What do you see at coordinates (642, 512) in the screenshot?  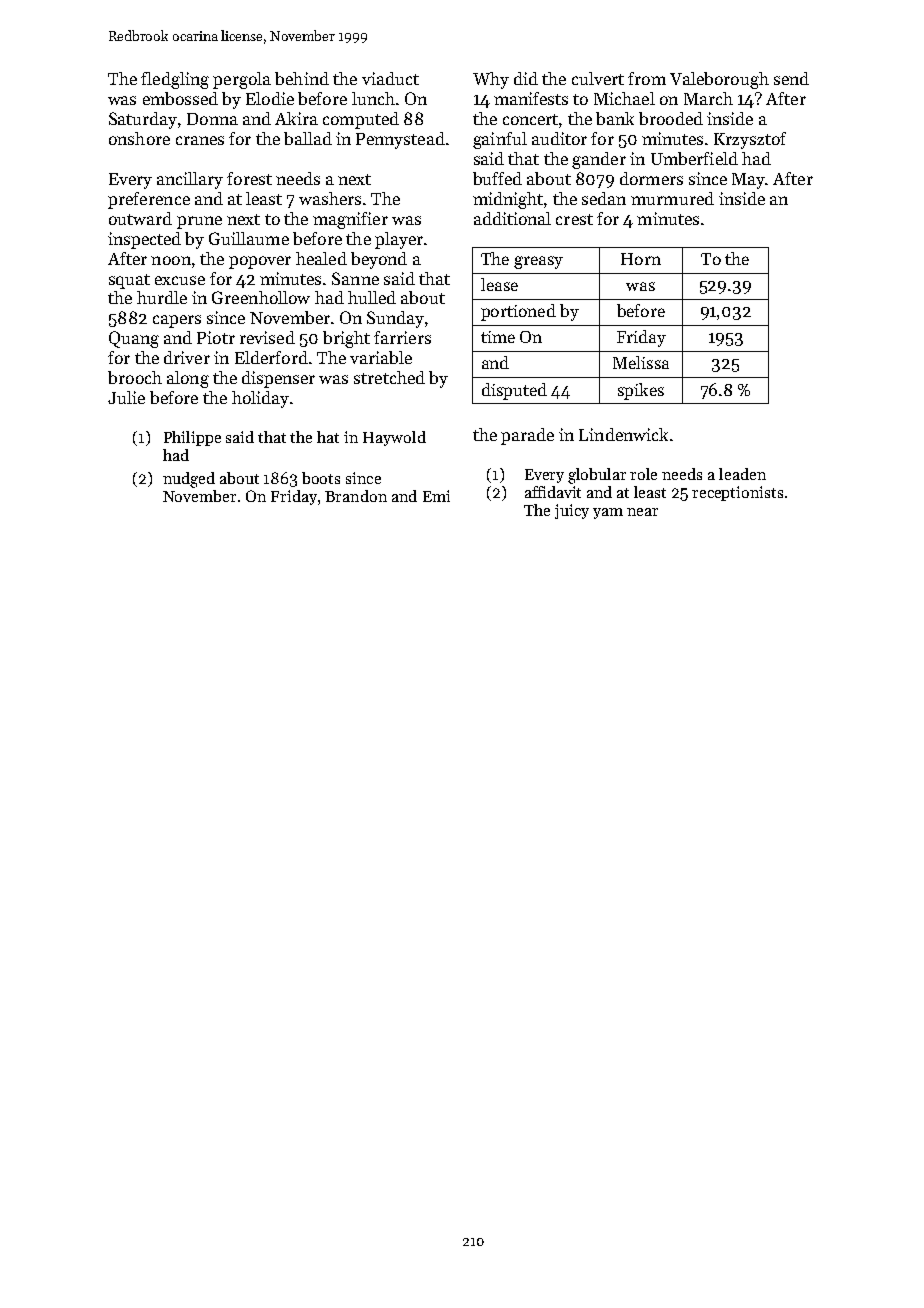 I see `near` at bounding box center [642, 512].
